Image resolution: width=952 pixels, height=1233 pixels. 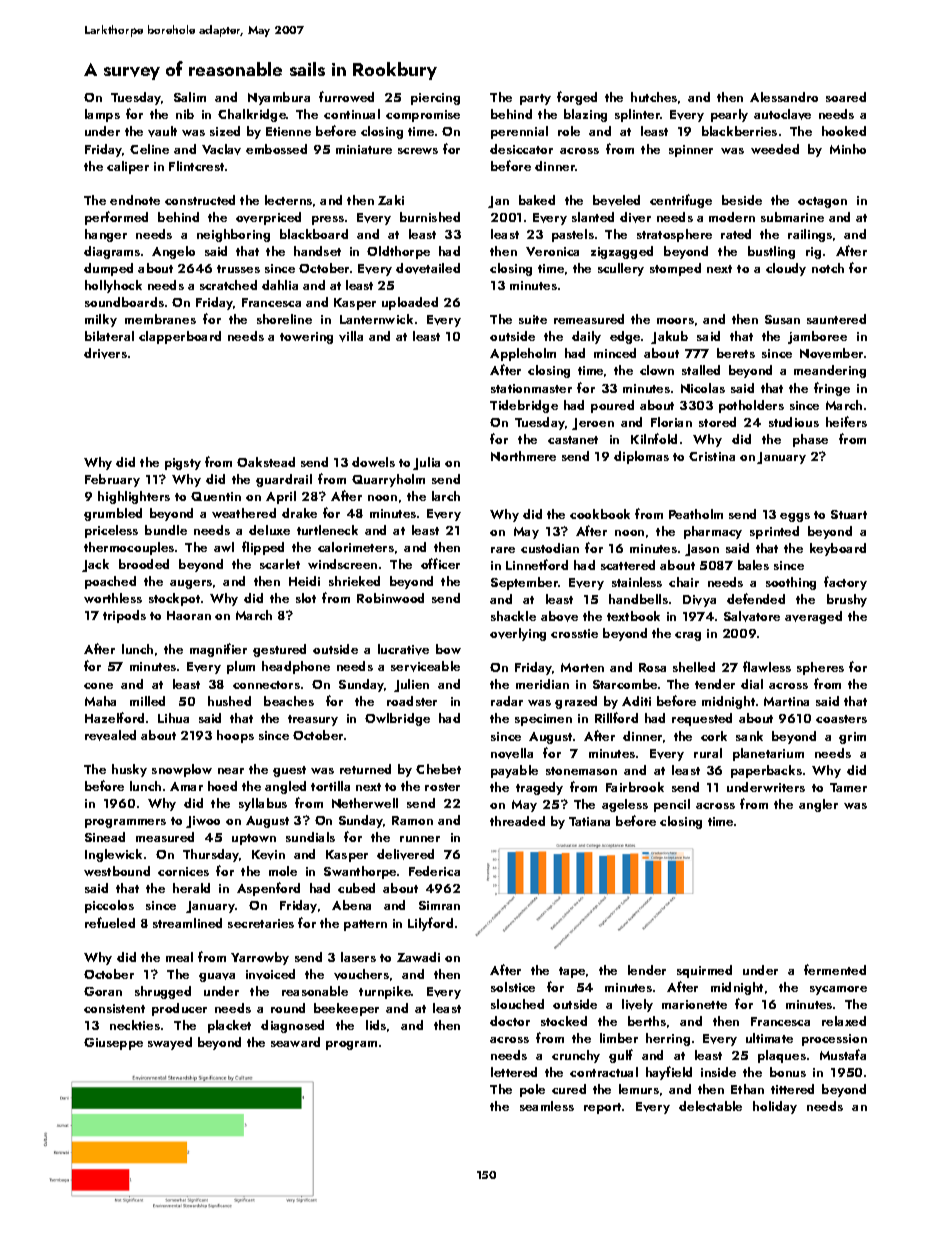 I want to click on Oakstead, so click(x=266, y=462).
